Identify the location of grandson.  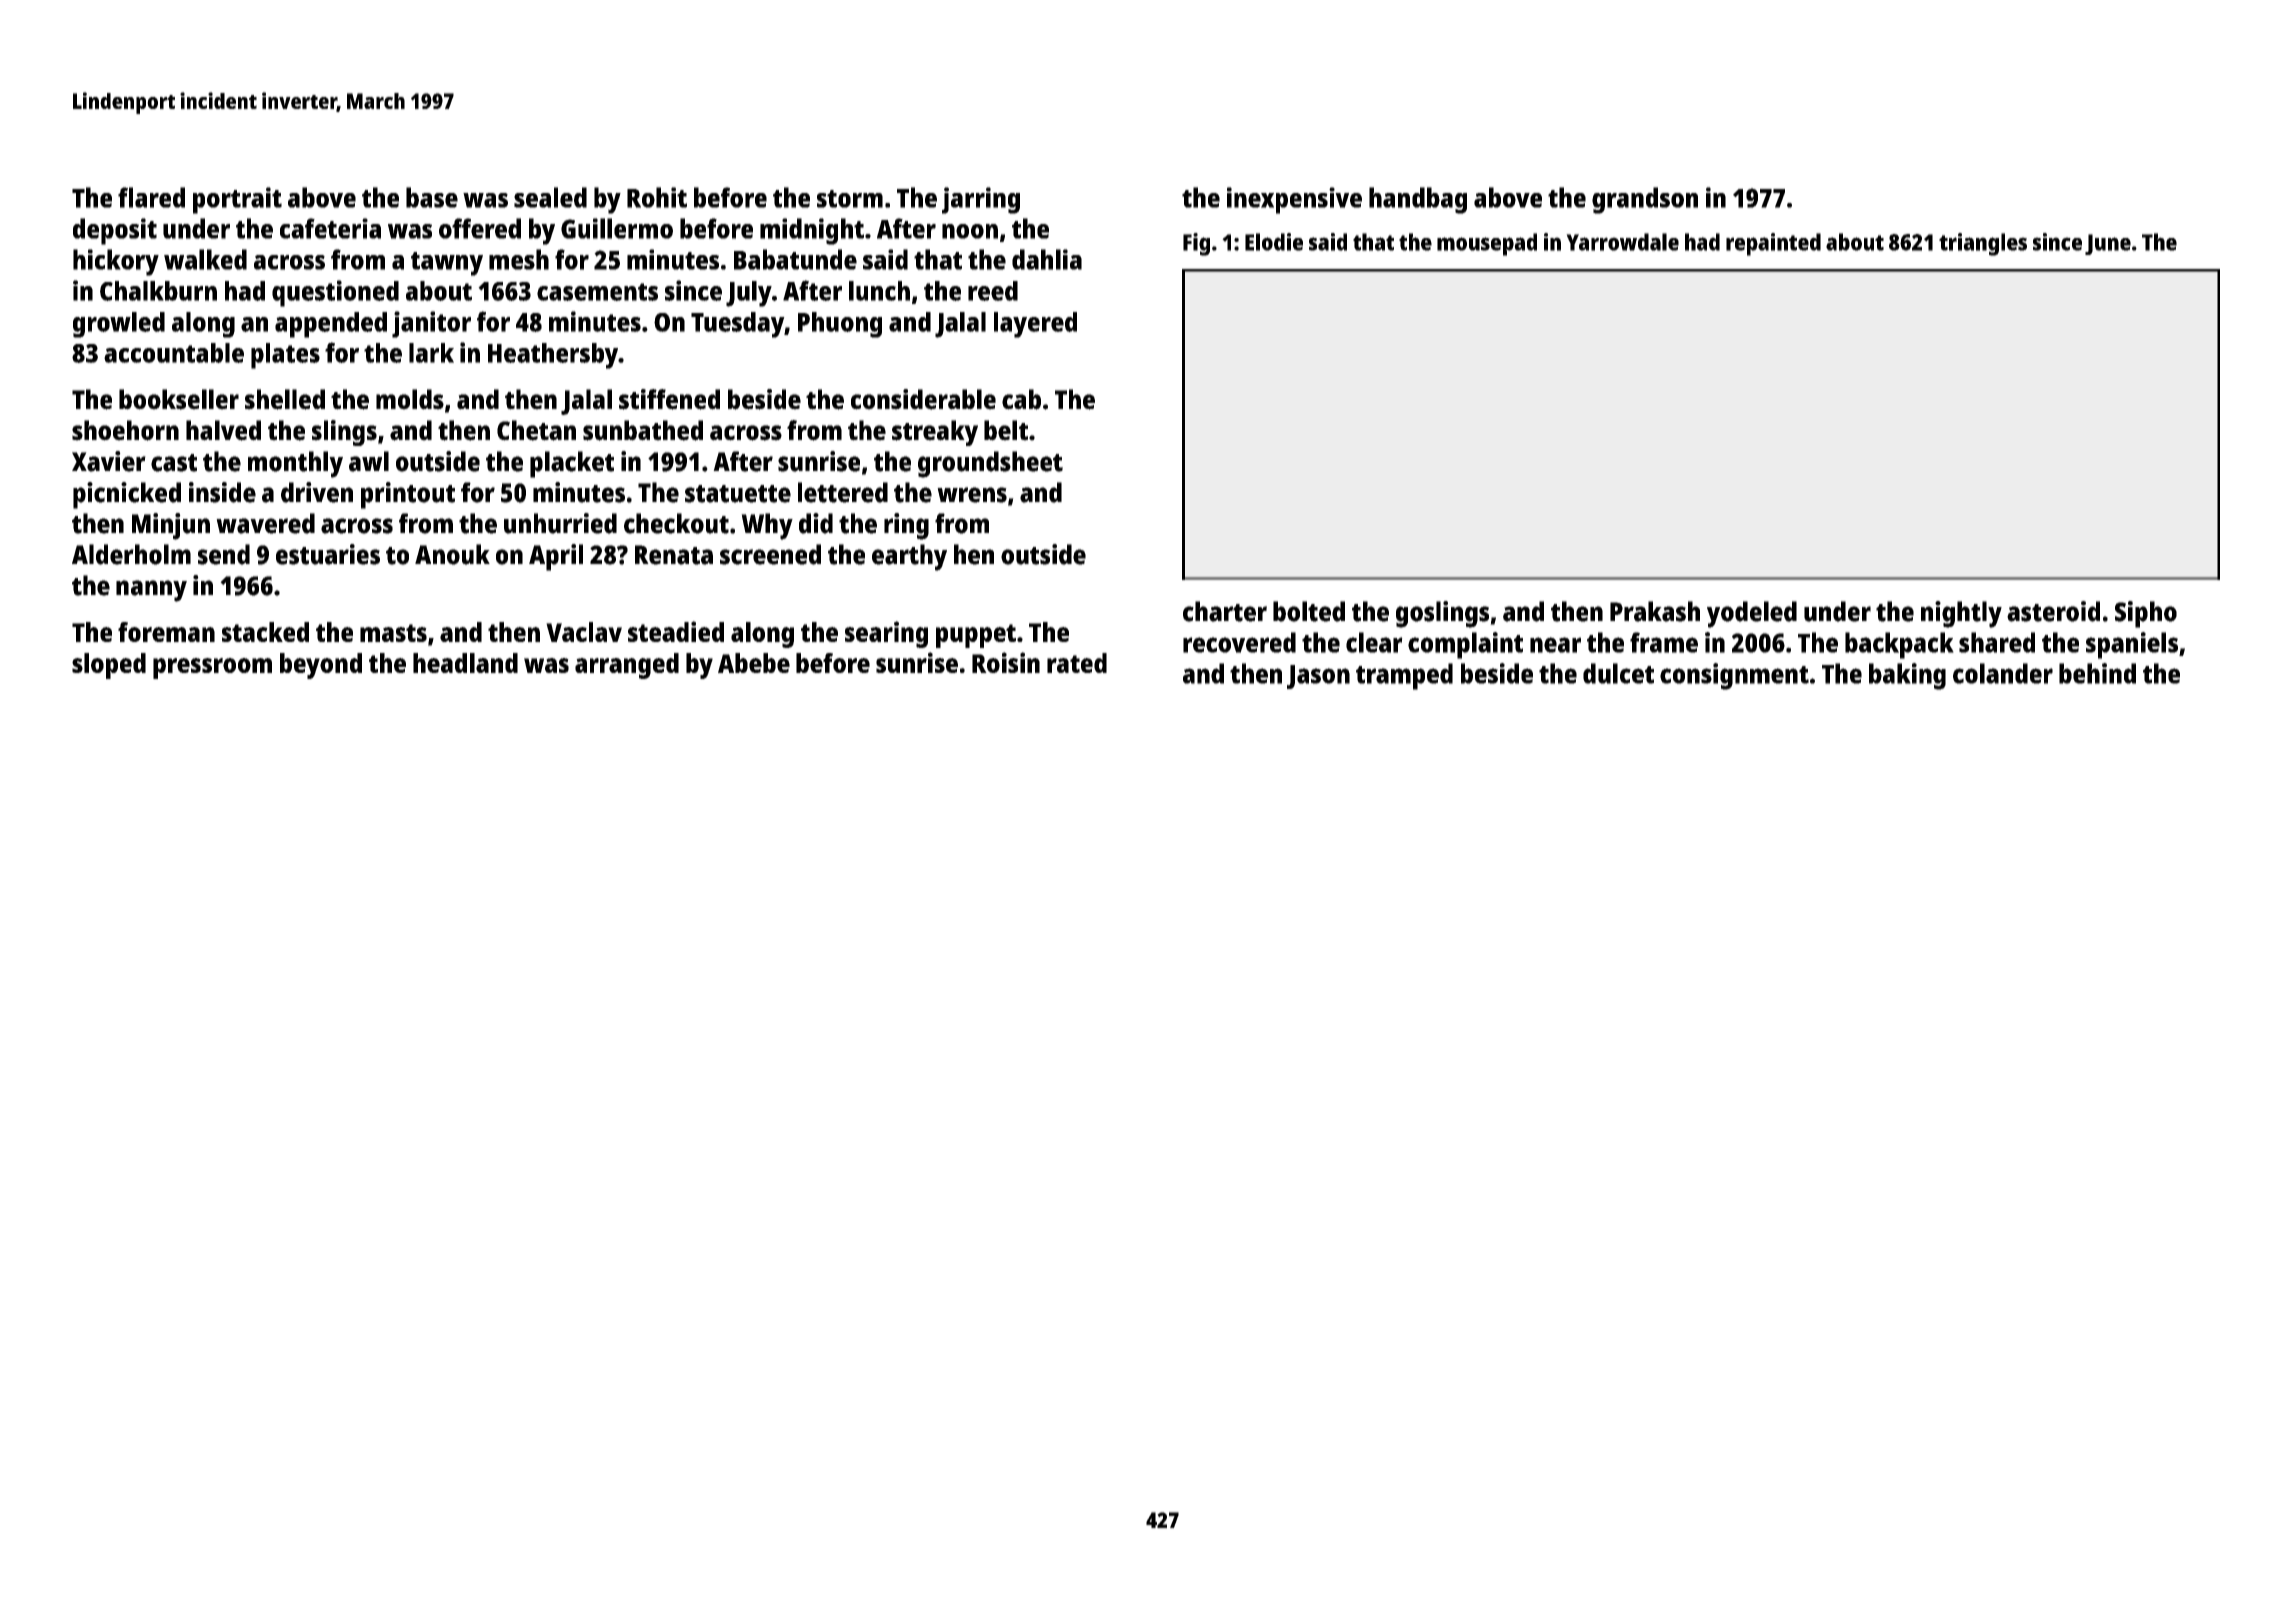
(1645, 200).
